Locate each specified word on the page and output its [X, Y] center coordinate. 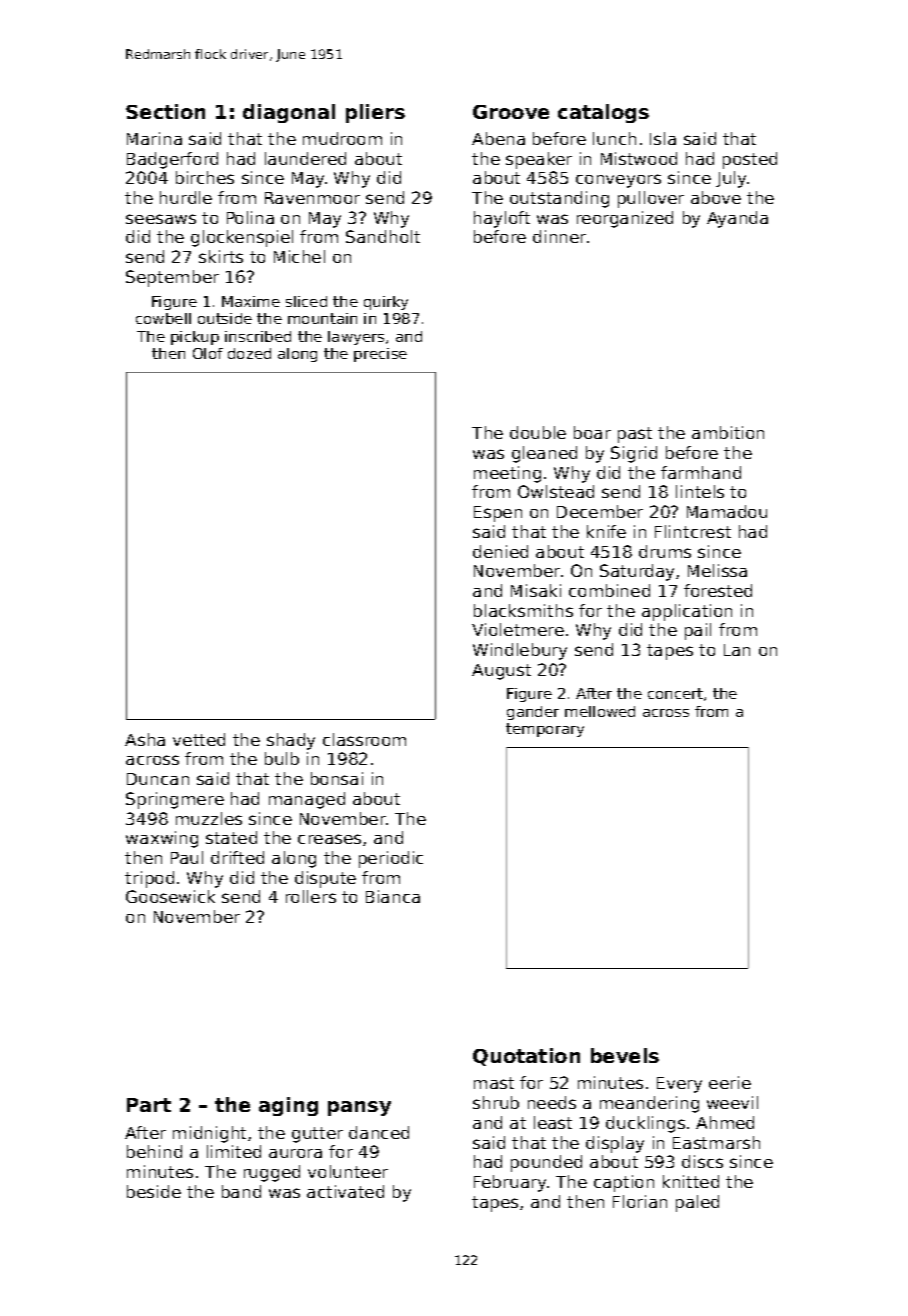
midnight [209, 1134]
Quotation [526, 1057]
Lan [737, 650]
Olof [208, 353]
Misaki [536, 590]
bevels [625, 1055]
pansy [359, 1108]
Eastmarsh [716, 1142]
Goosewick [170, 896]
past [635, 435]
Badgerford [172, 160]
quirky [386, 303]
